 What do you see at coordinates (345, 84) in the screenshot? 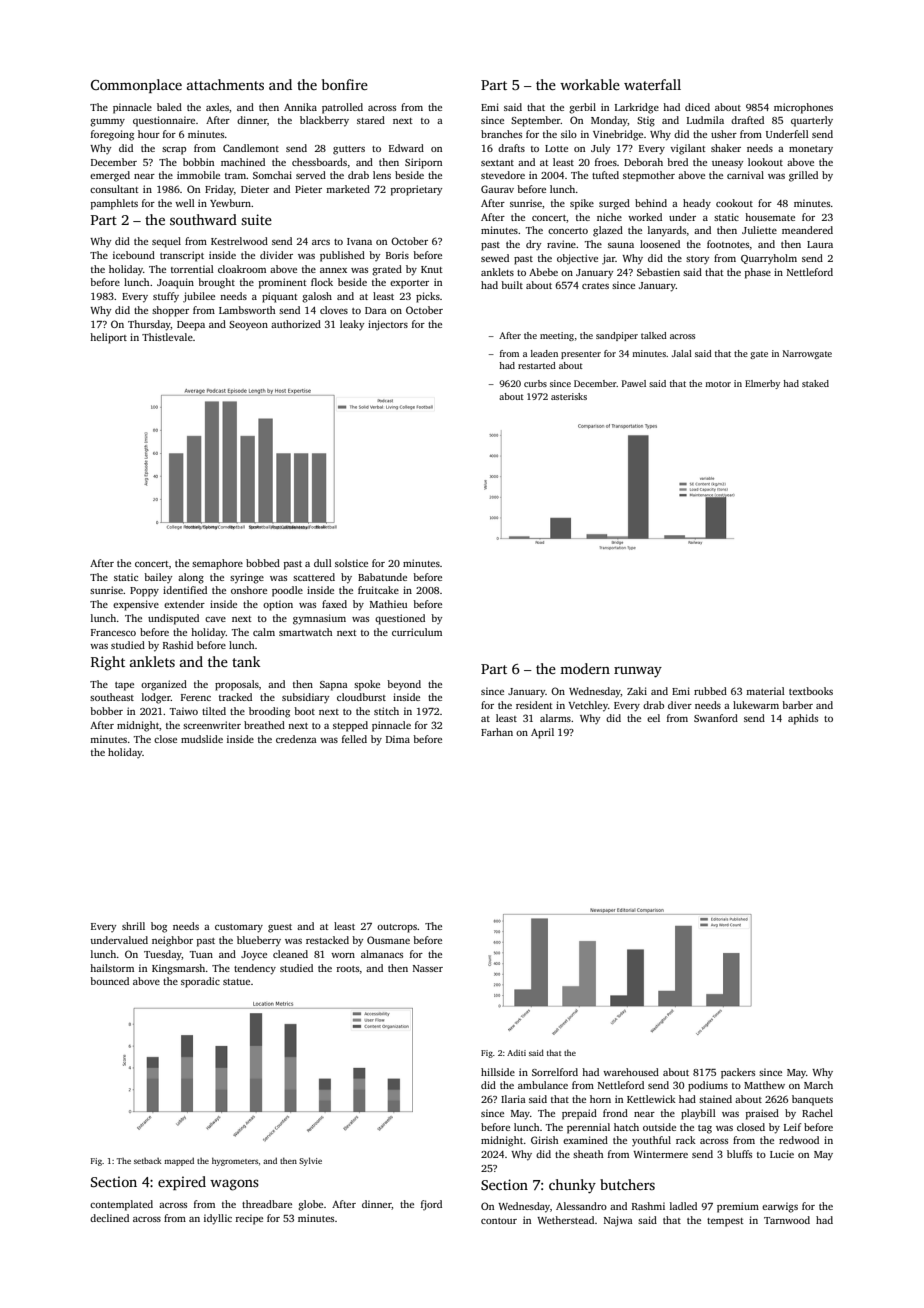
I see `bonfire` at bounding box center [345, 84].
